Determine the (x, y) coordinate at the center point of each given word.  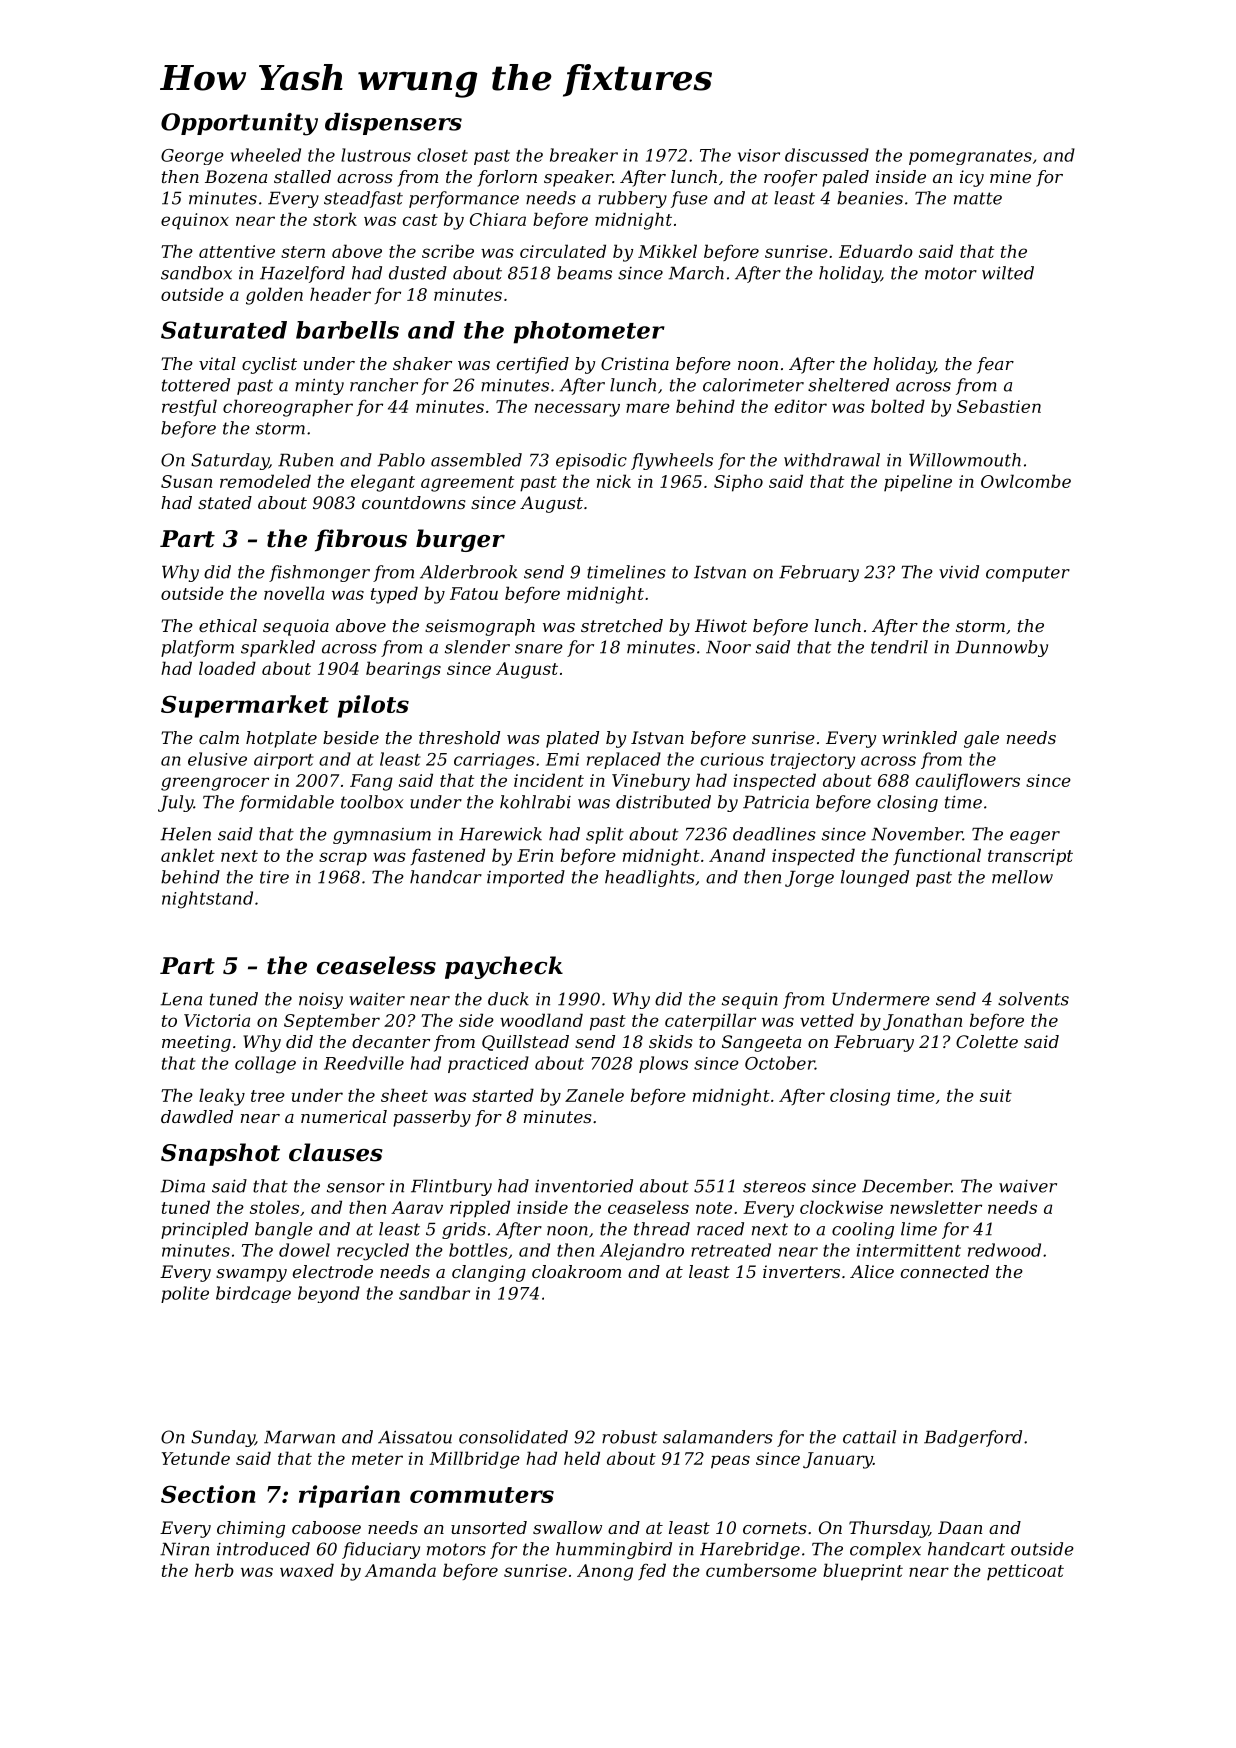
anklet (188, 855)
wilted (1008, 273)
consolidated (513, 1437)
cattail (869, 1437)
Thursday (889, 1529)
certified (533, 365)
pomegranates (970, 157)
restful (189, 407)
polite (185, 1294)
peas (730, 1462)
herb (214, 1570)
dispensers (393, 124)
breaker (584, 155)
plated (572, 739)
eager (1035, 837)
